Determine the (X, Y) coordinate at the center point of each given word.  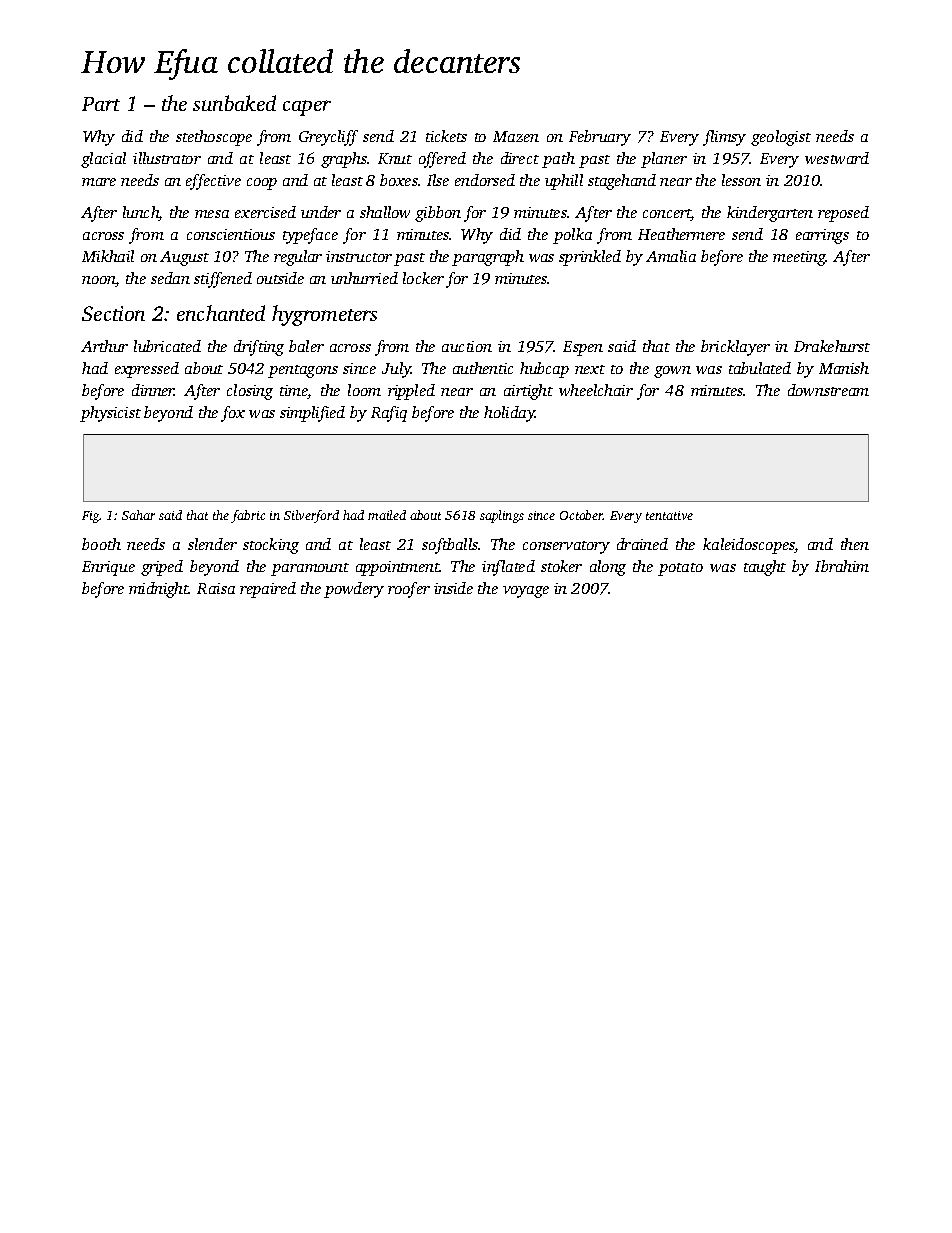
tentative (669, 515)
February (600, 138)
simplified (312, 414)
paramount (310, 569)
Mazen (516, 136)
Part (101, 104)
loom (364, 390)
